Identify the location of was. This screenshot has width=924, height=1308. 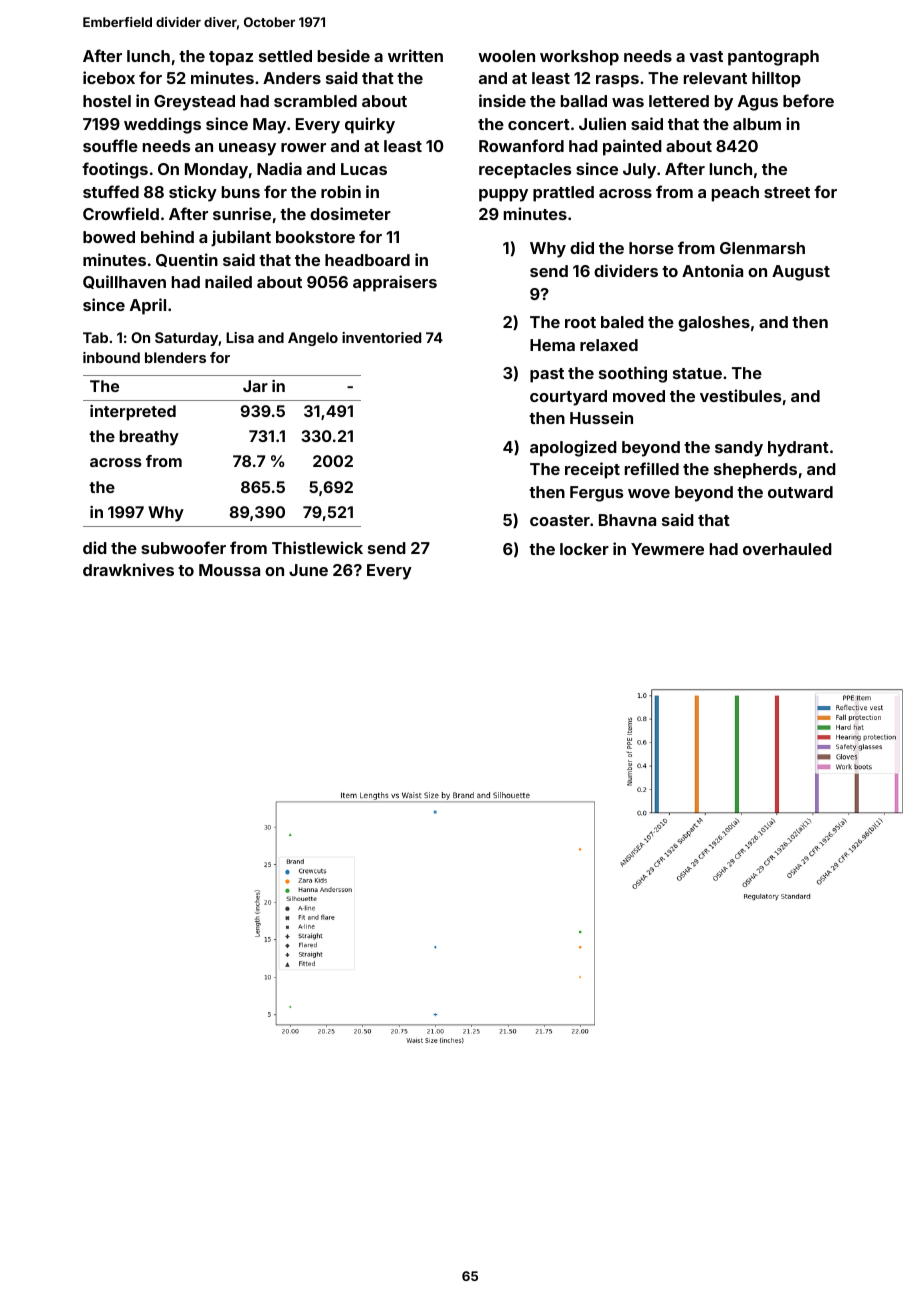
(628, 102).
